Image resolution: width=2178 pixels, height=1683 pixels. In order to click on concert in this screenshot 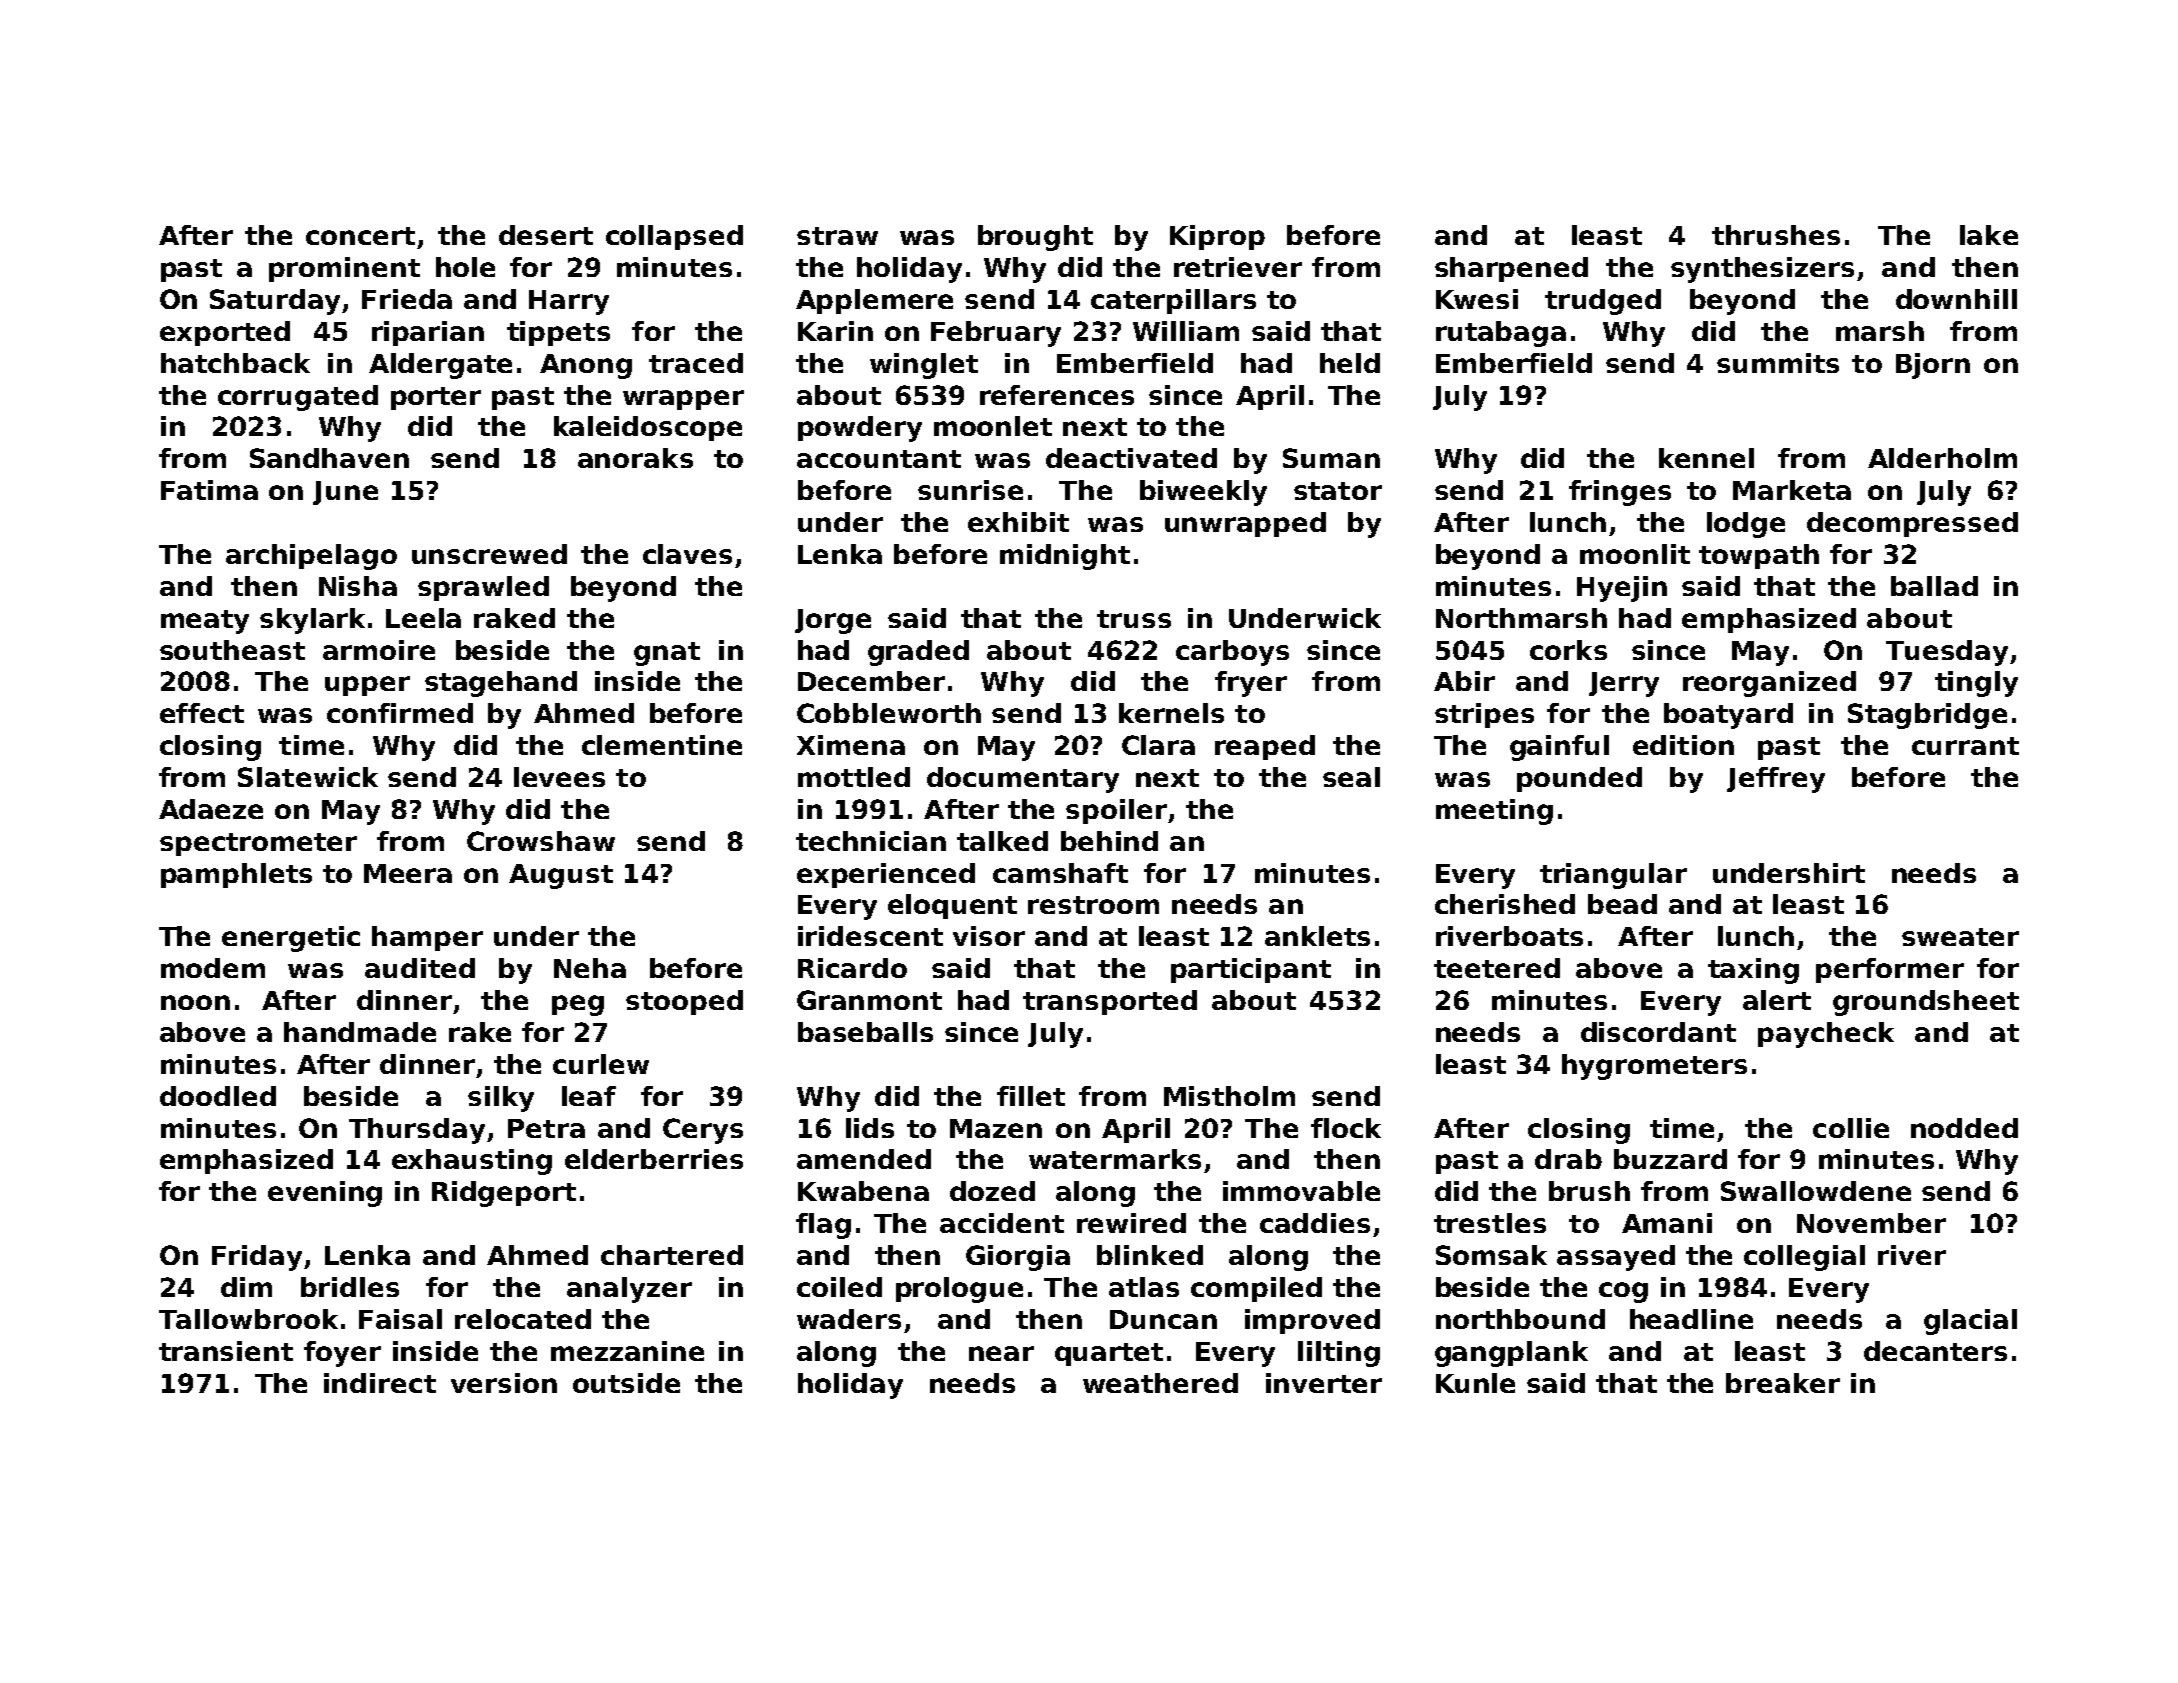, I will do `click(360, 236)`.
